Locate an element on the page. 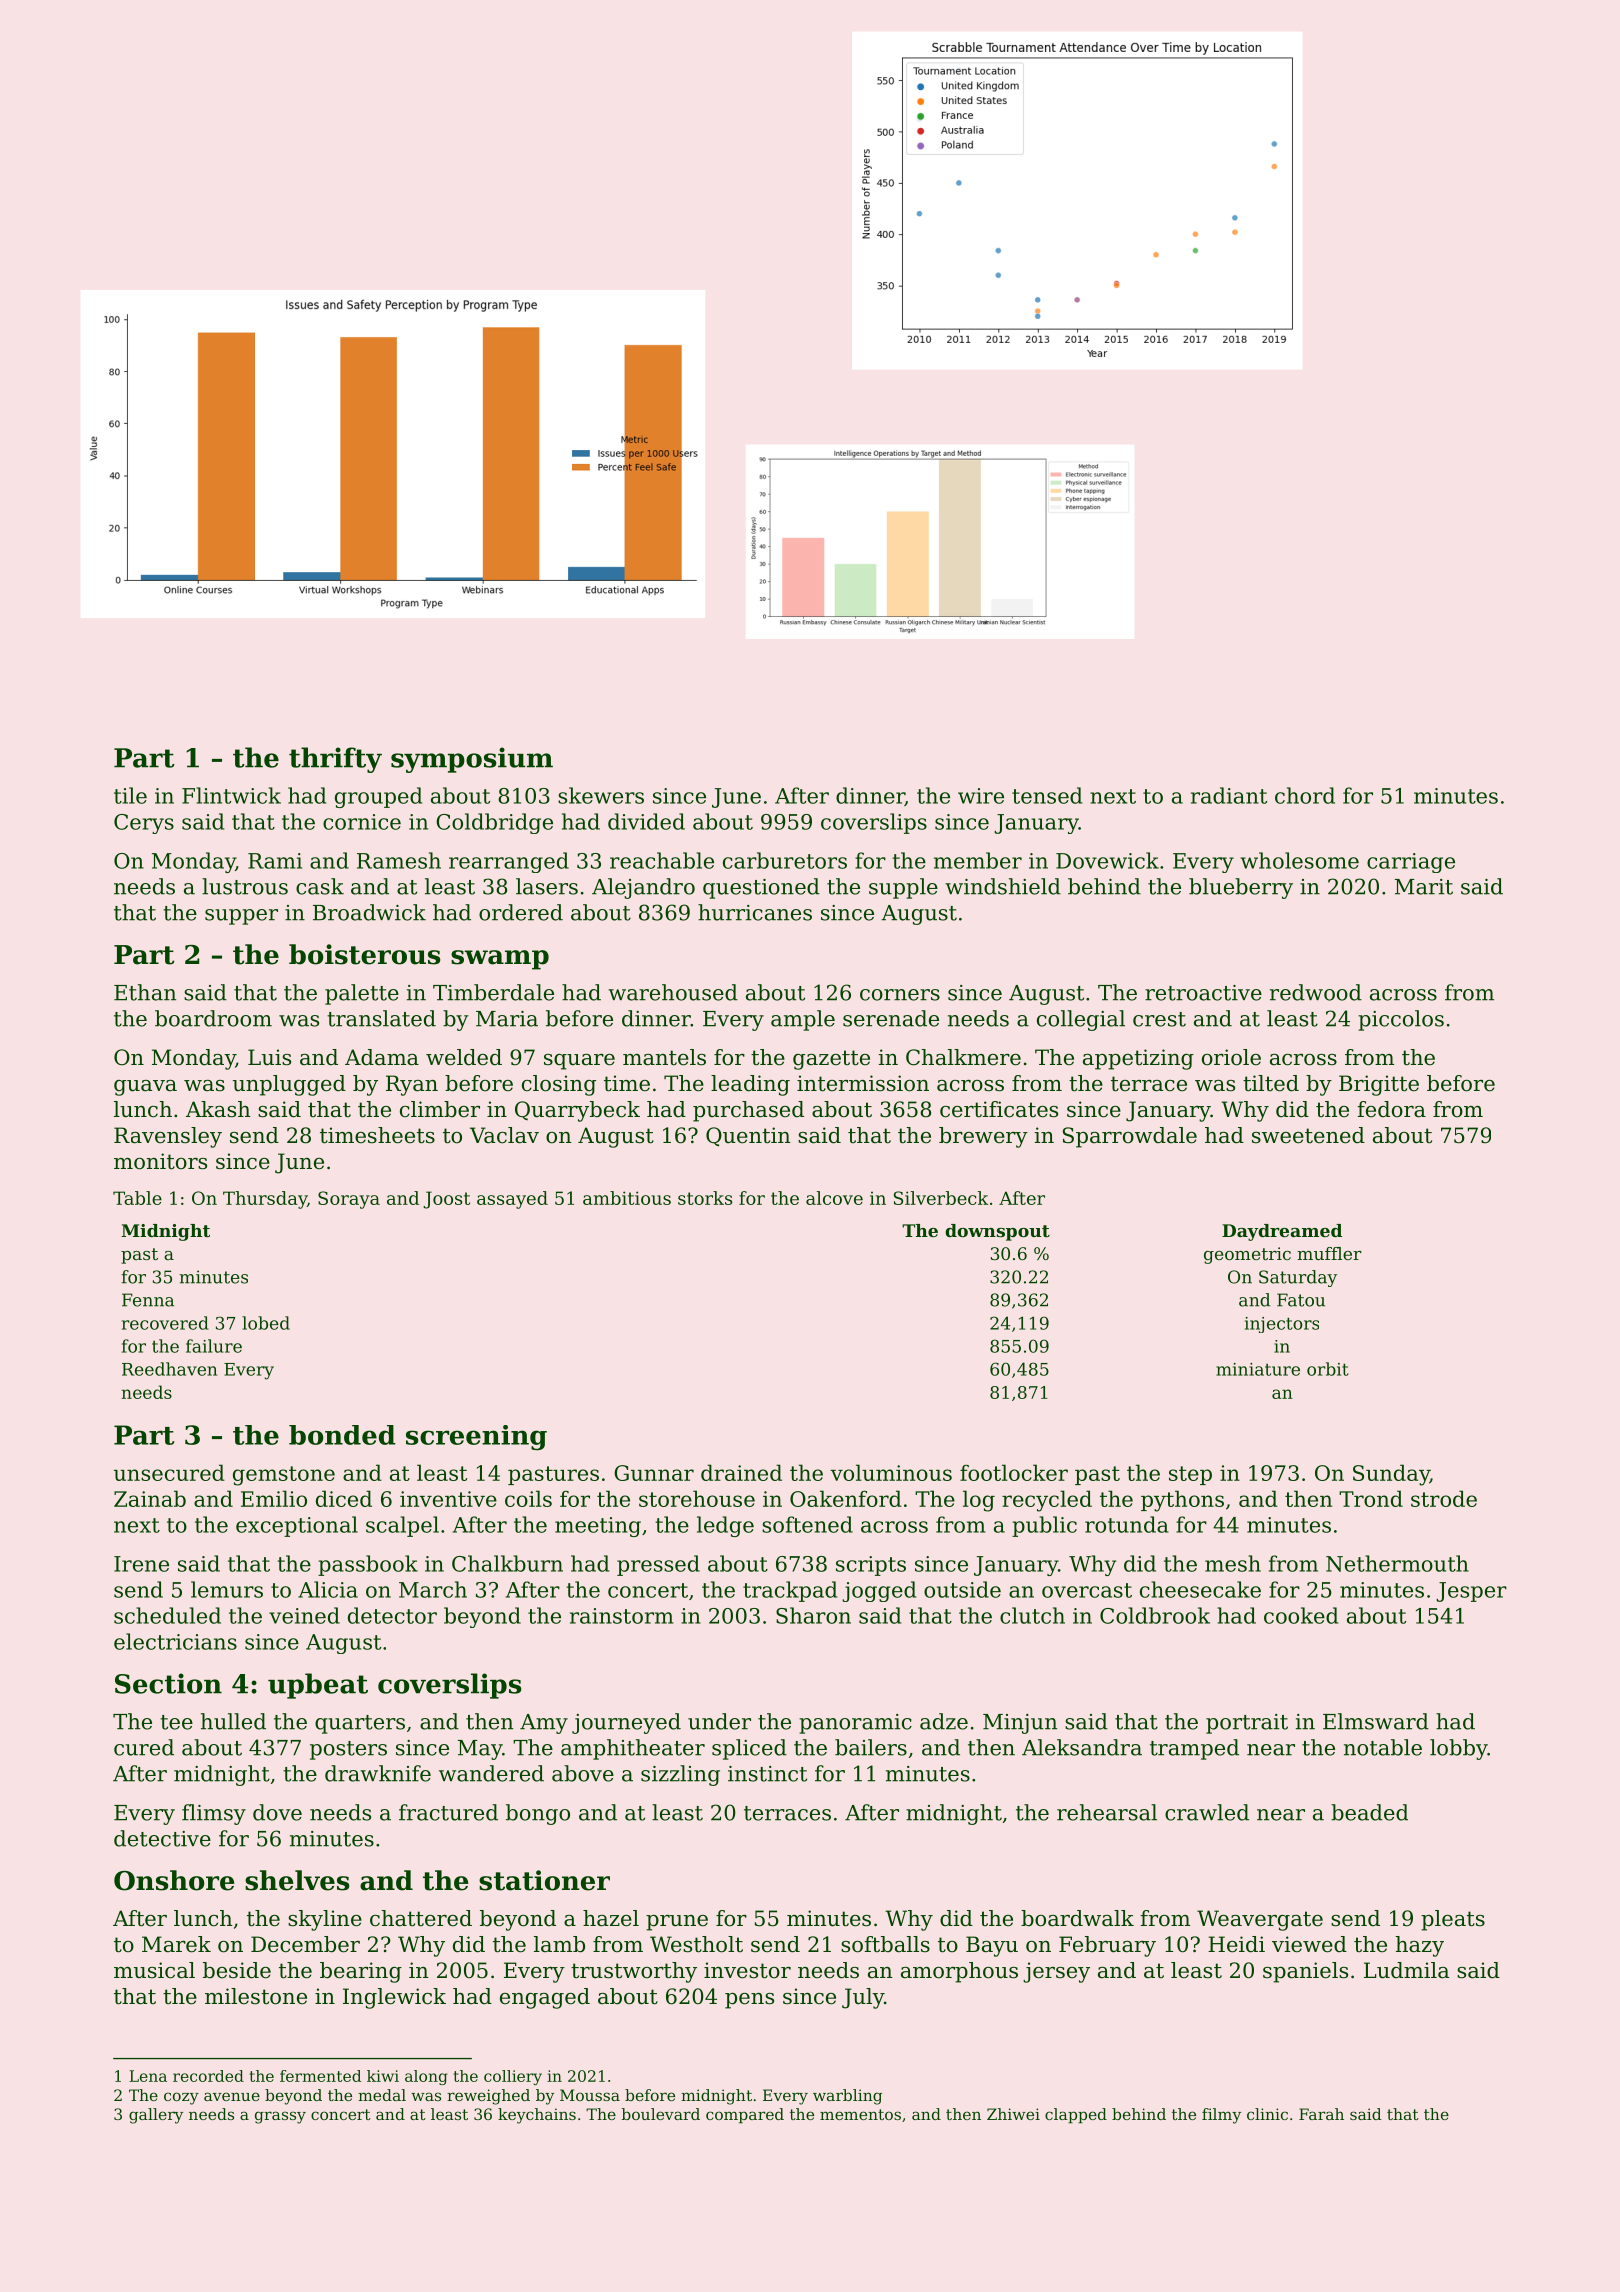  wire is located at coordinates (981, 796).
